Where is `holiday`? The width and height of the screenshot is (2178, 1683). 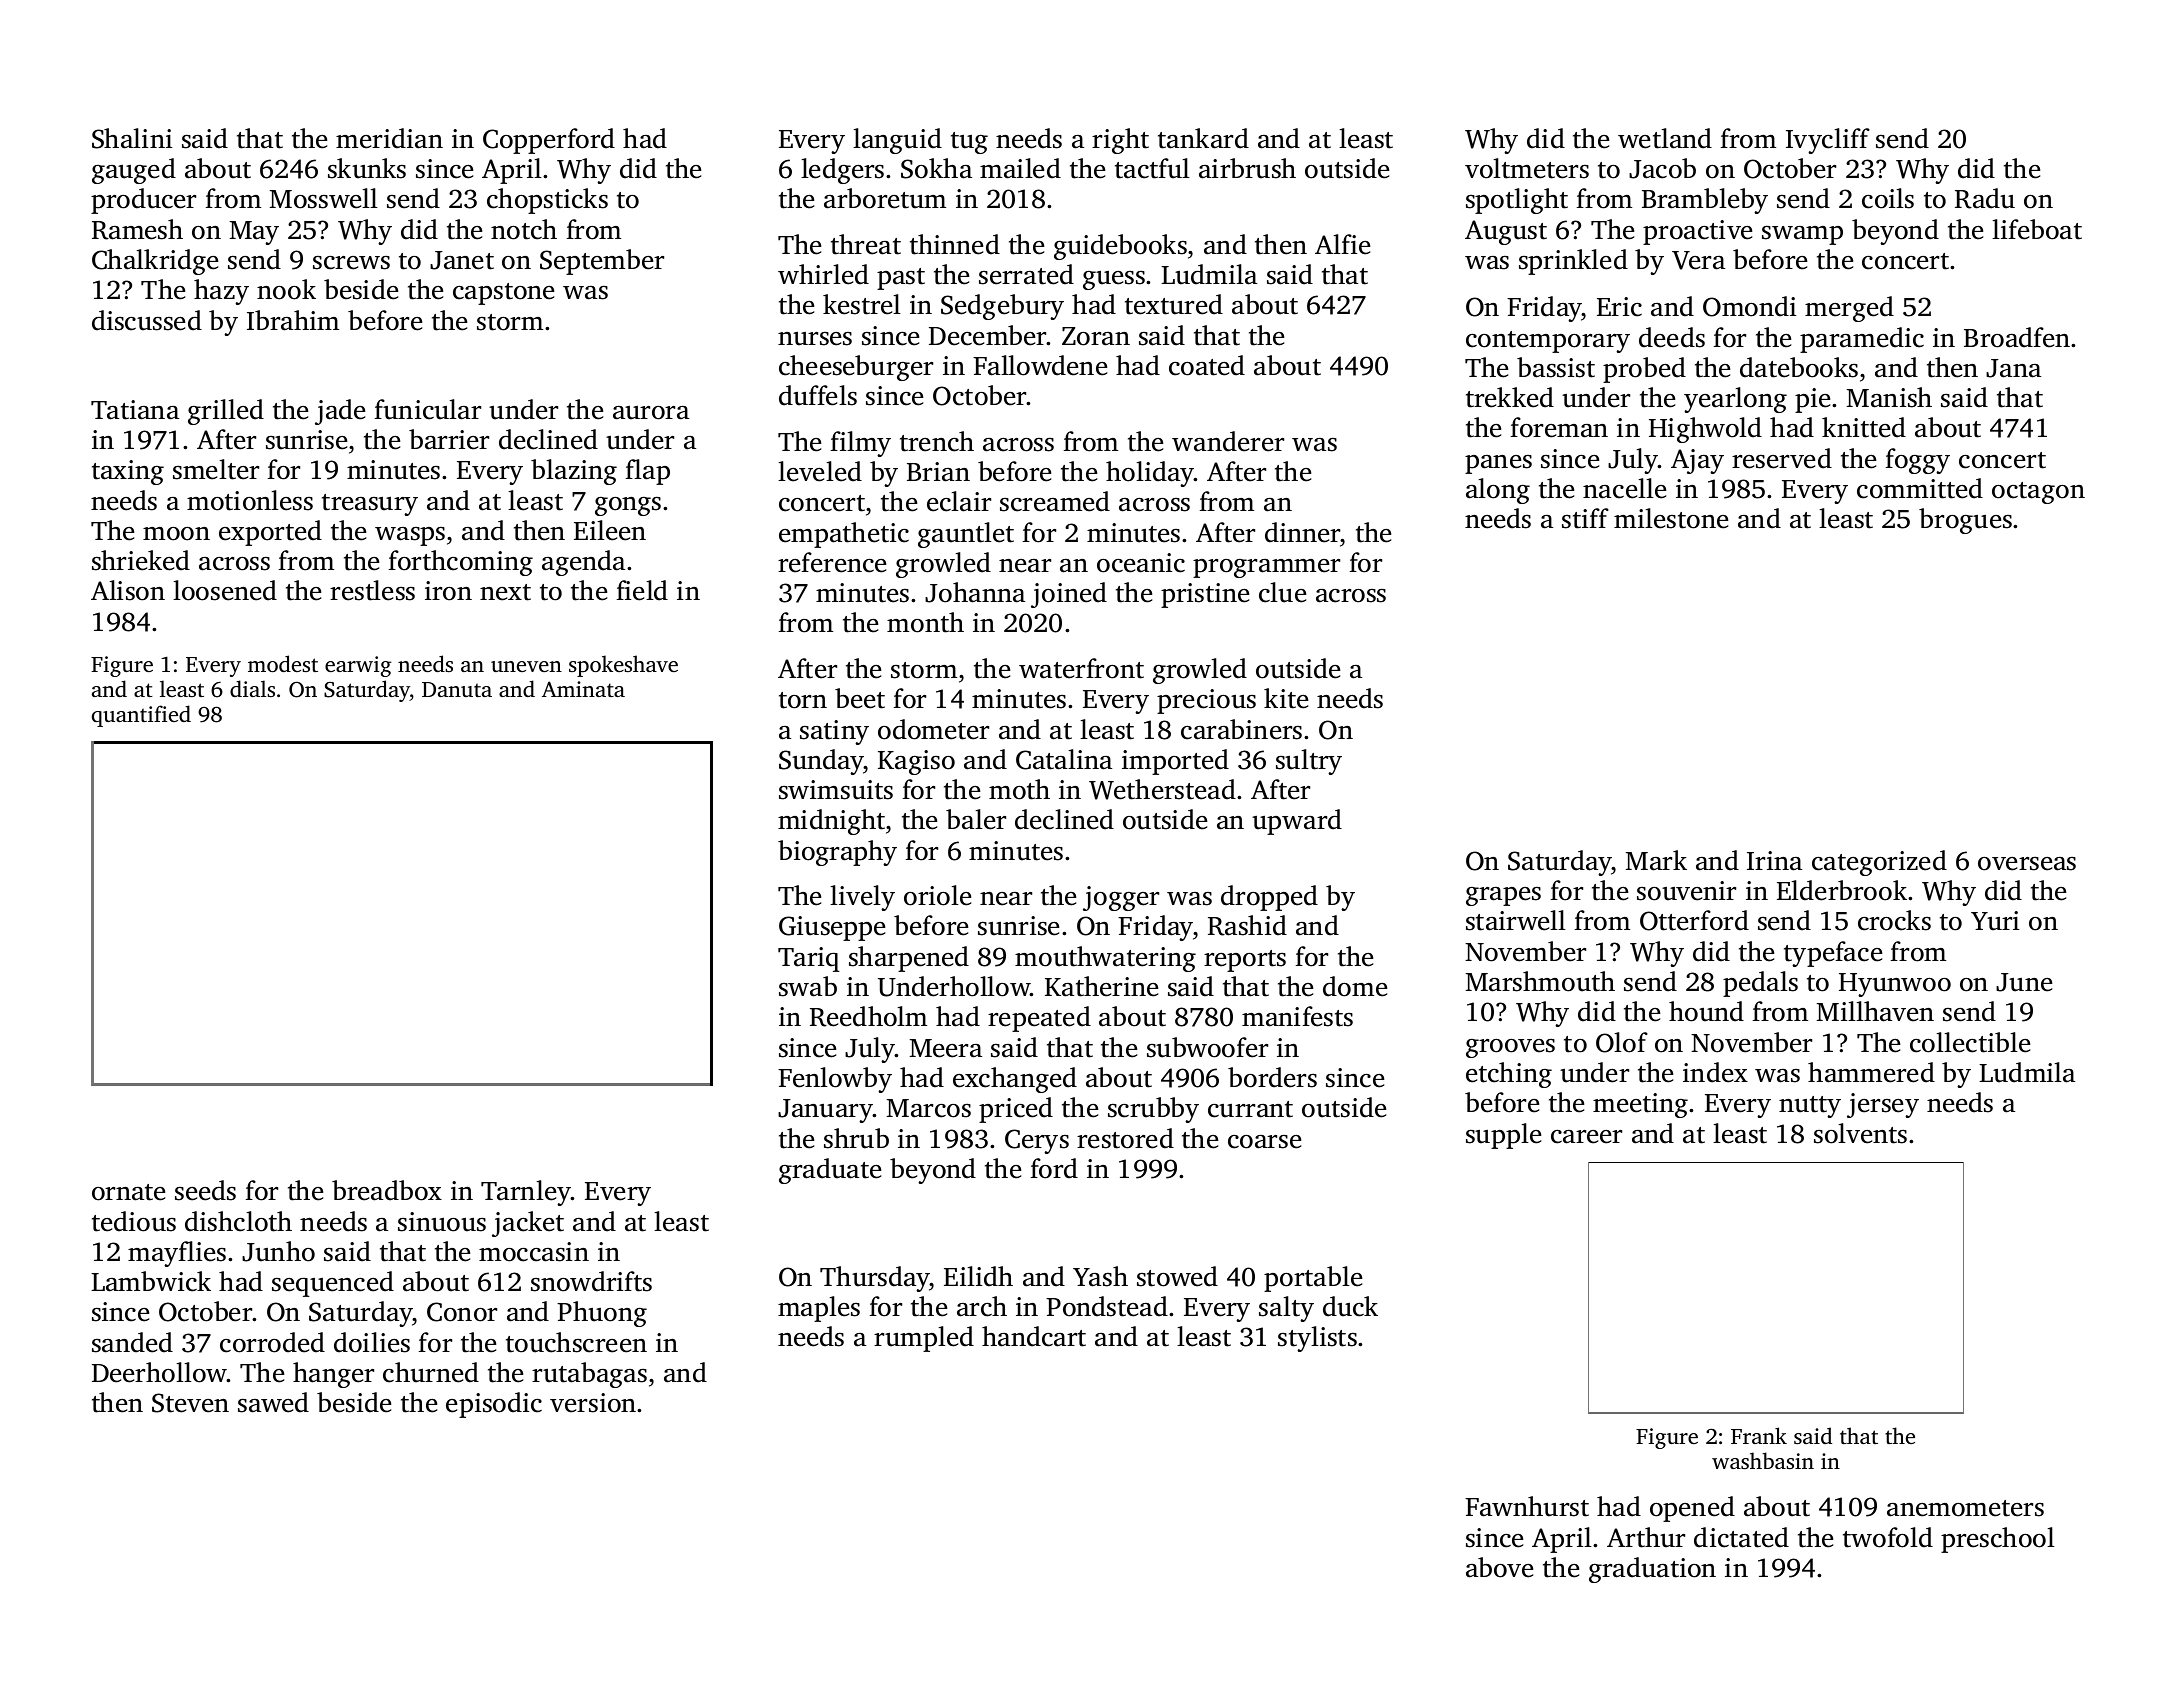
holiday is located at coordinates (1150, 474).
